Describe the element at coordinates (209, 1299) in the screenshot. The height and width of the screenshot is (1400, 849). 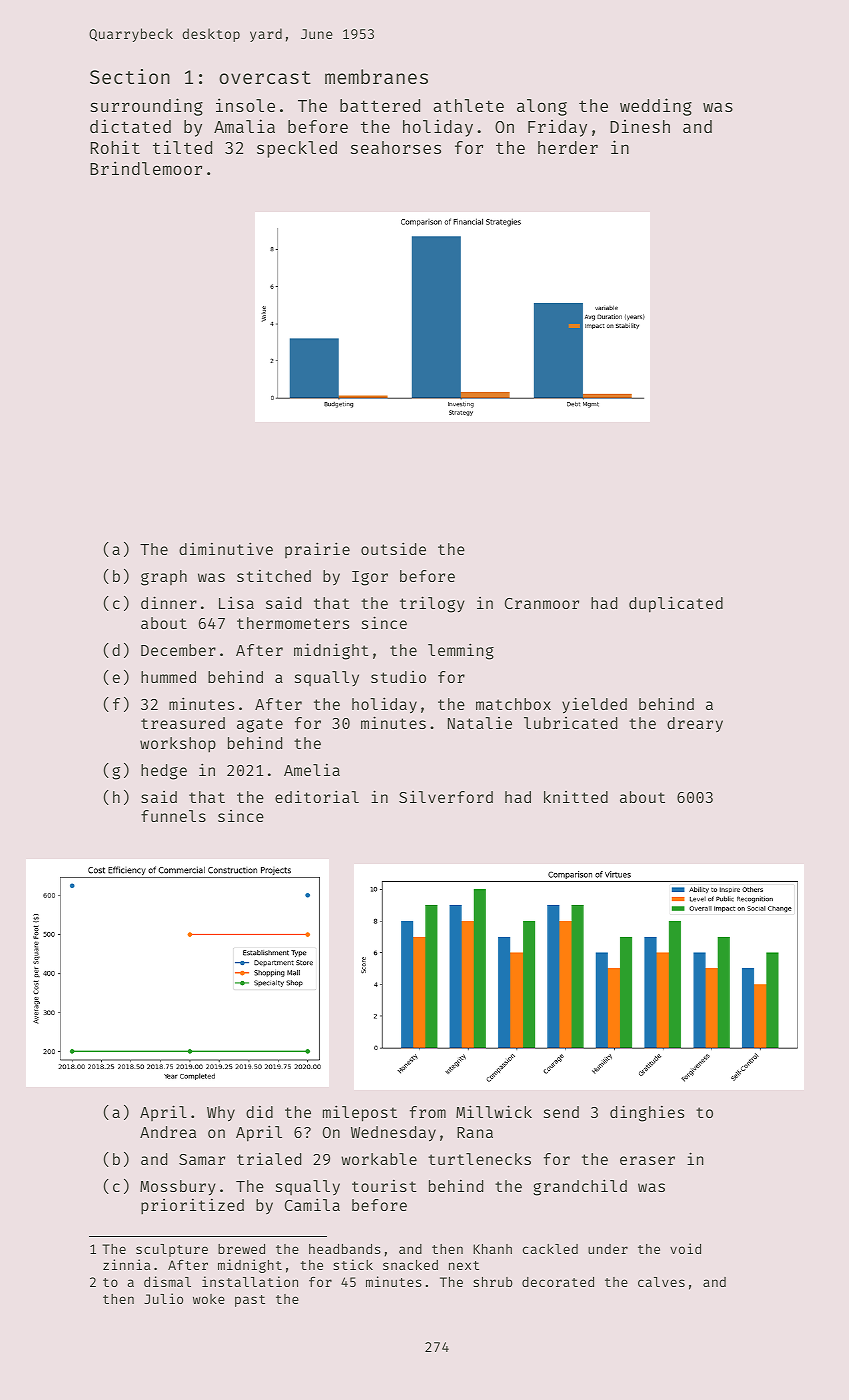
I see `woke` at that location.
